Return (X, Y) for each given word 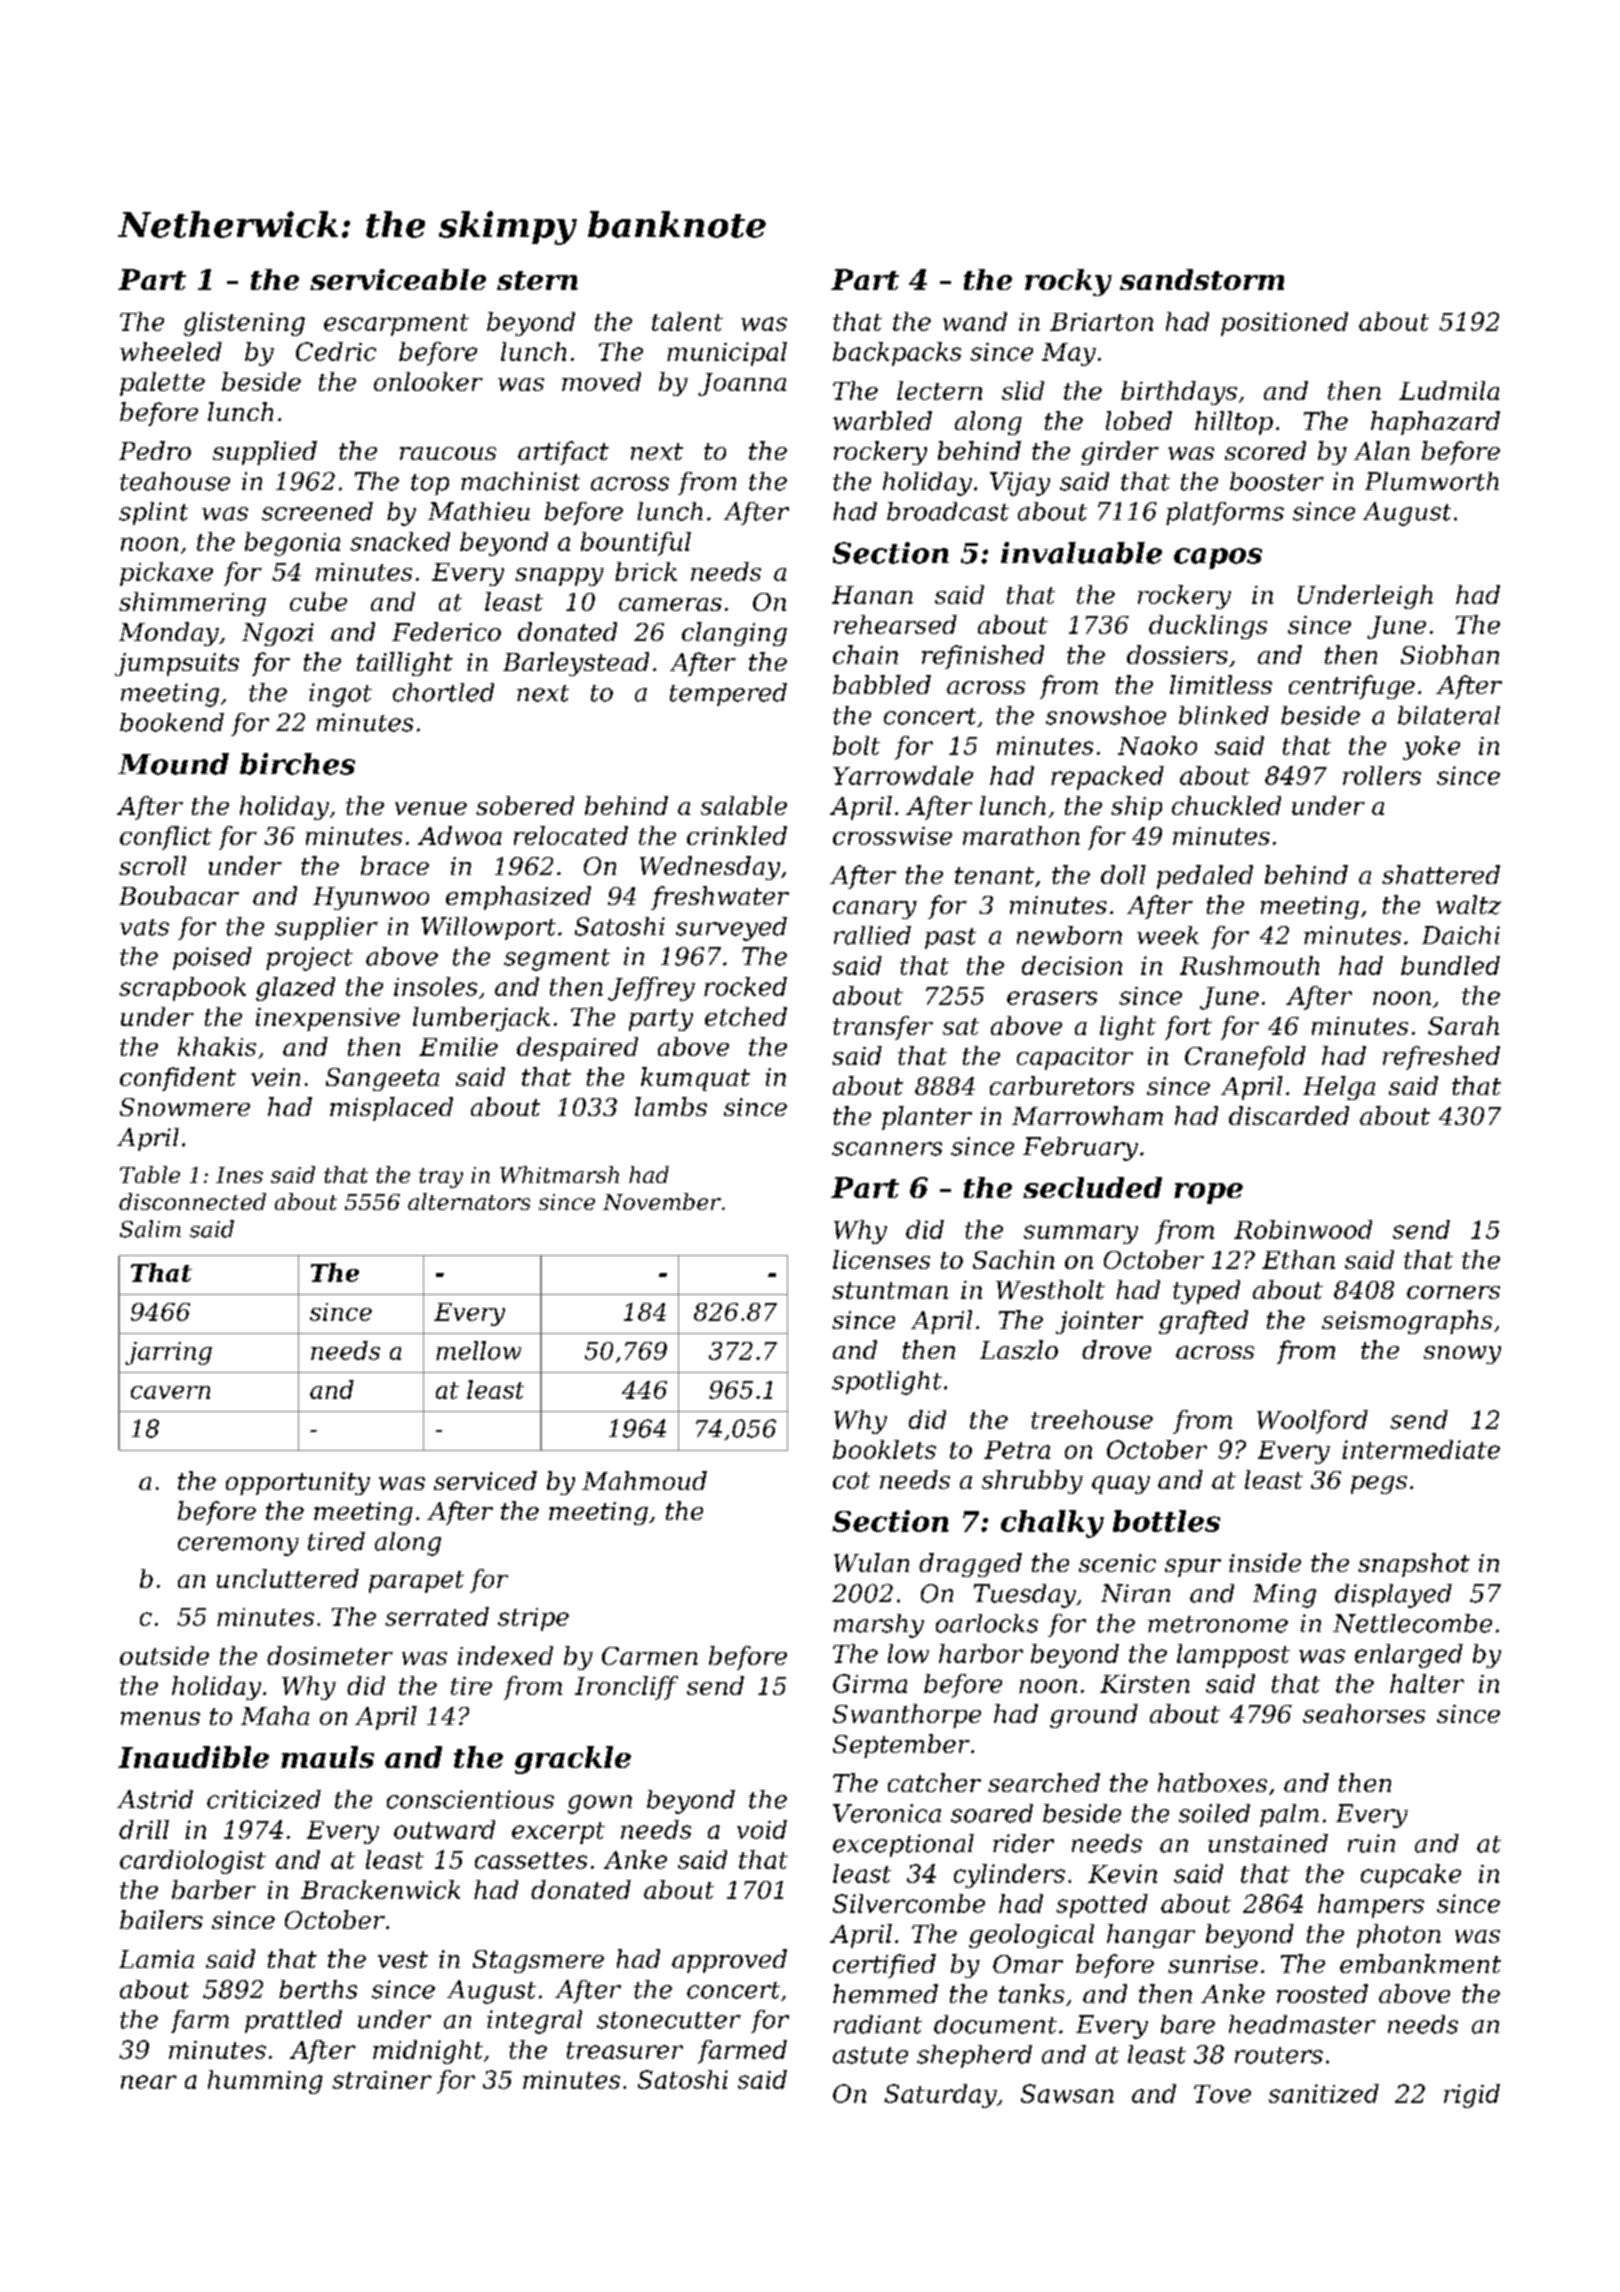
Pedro (155, 450)
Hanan (872, 595)
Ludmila (1449, 390)
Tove (1222, 2094)
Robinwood (1303, 1229)
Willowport (488, 928)
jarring (168, 1353)
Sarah (1463, 1025)
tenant (994, 875)
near (149, 2082)
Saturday (940, 2096)
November (662, 1201)
